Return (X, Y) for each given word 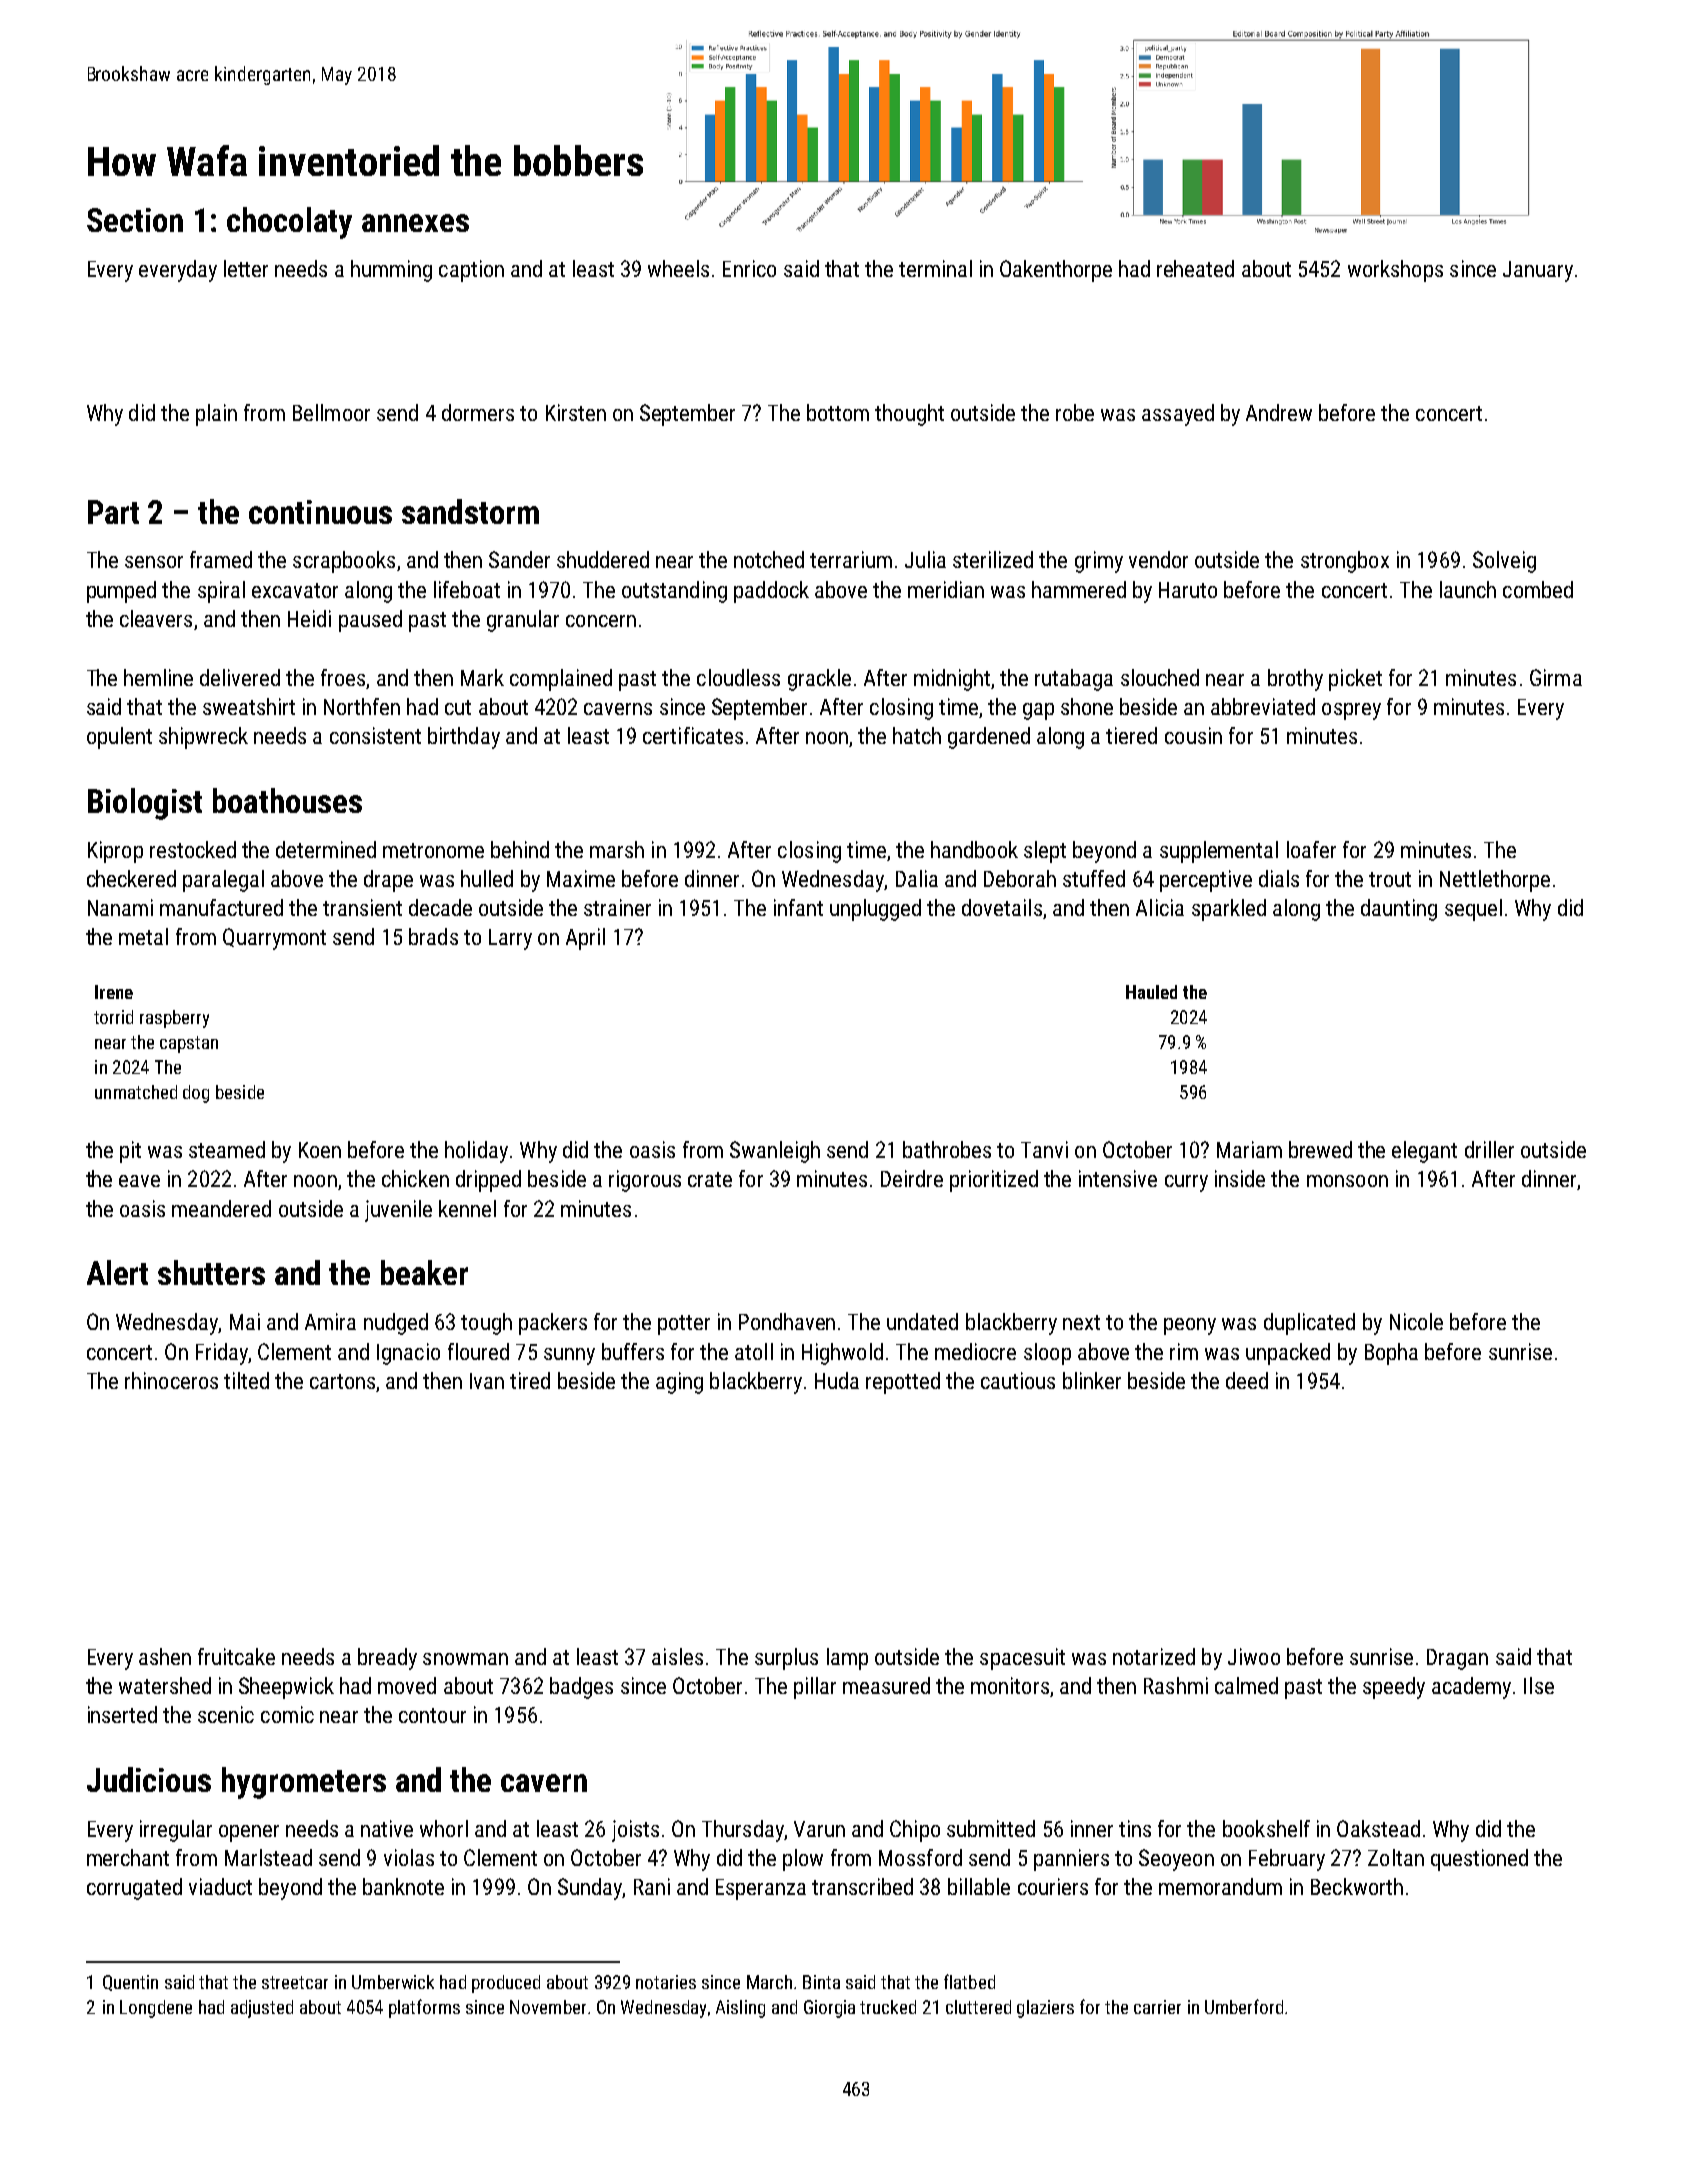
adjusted (262, 2009)
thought (909, 415)
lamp (847, 1659)
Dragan (1457, 1659)
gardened (989, 738)
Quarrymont (274, 939)
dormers (478, 412)
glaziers (1045, 2009)
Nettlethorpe (1495, 881)
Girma (1556, 677)
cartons (342, 1381)
